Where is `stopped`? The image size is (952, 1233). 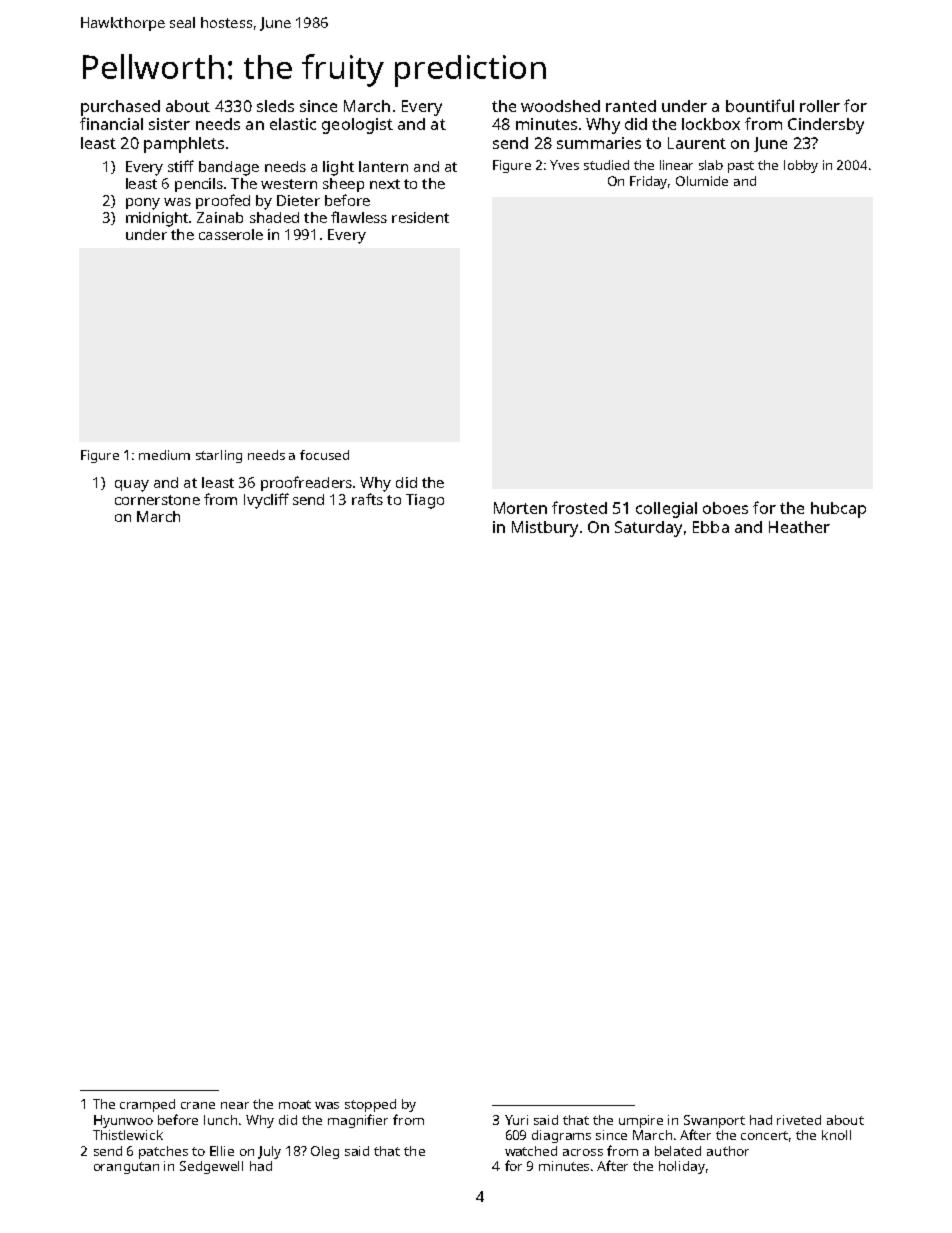 stopped is located at coordinates (370, 1105).
